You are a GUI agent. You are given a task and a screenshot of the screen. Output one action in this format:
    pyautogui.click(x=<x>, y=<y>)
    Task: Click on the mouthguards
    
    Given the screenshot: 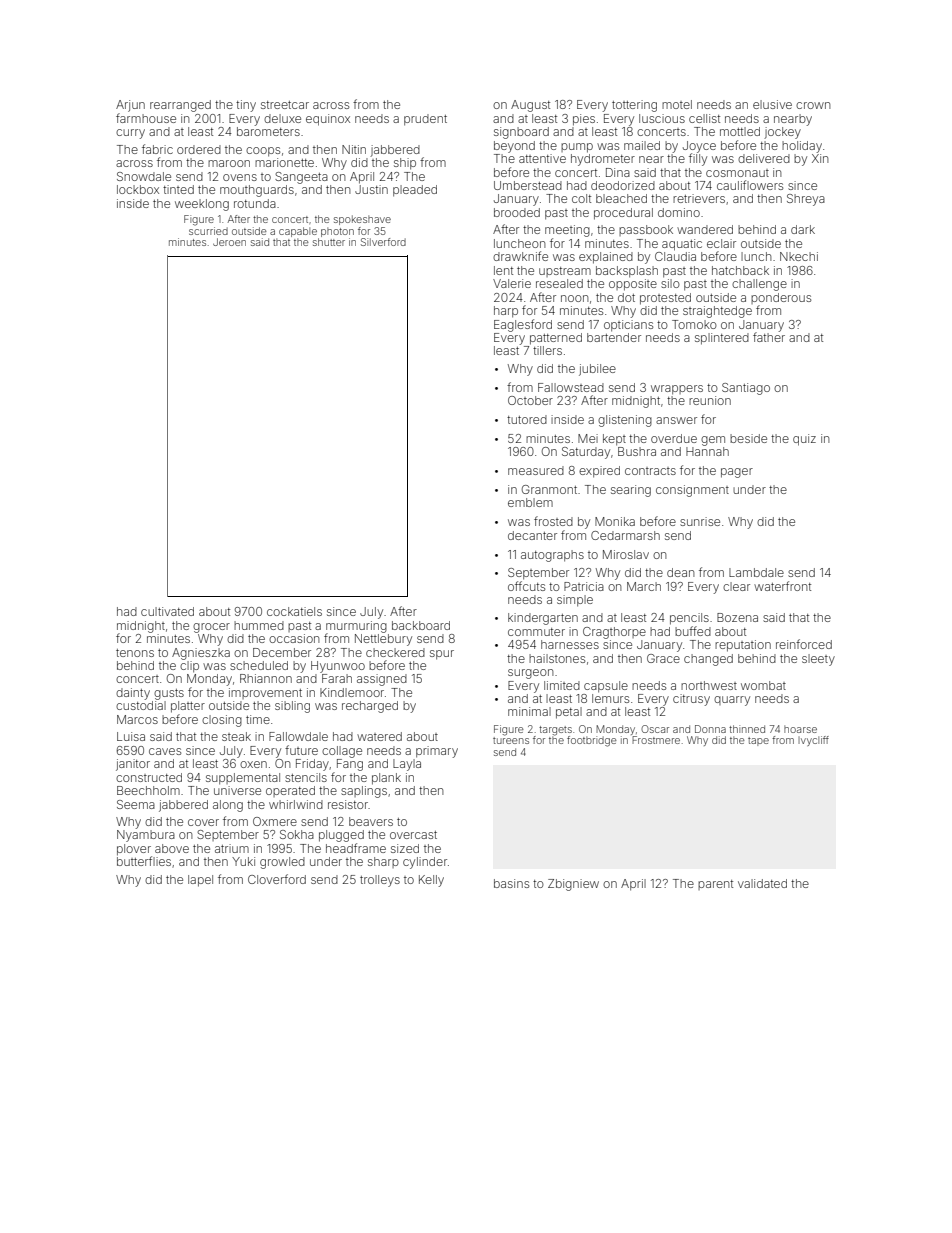 What is the action you would take?
    pyautogui.click(x=257, y=191)
